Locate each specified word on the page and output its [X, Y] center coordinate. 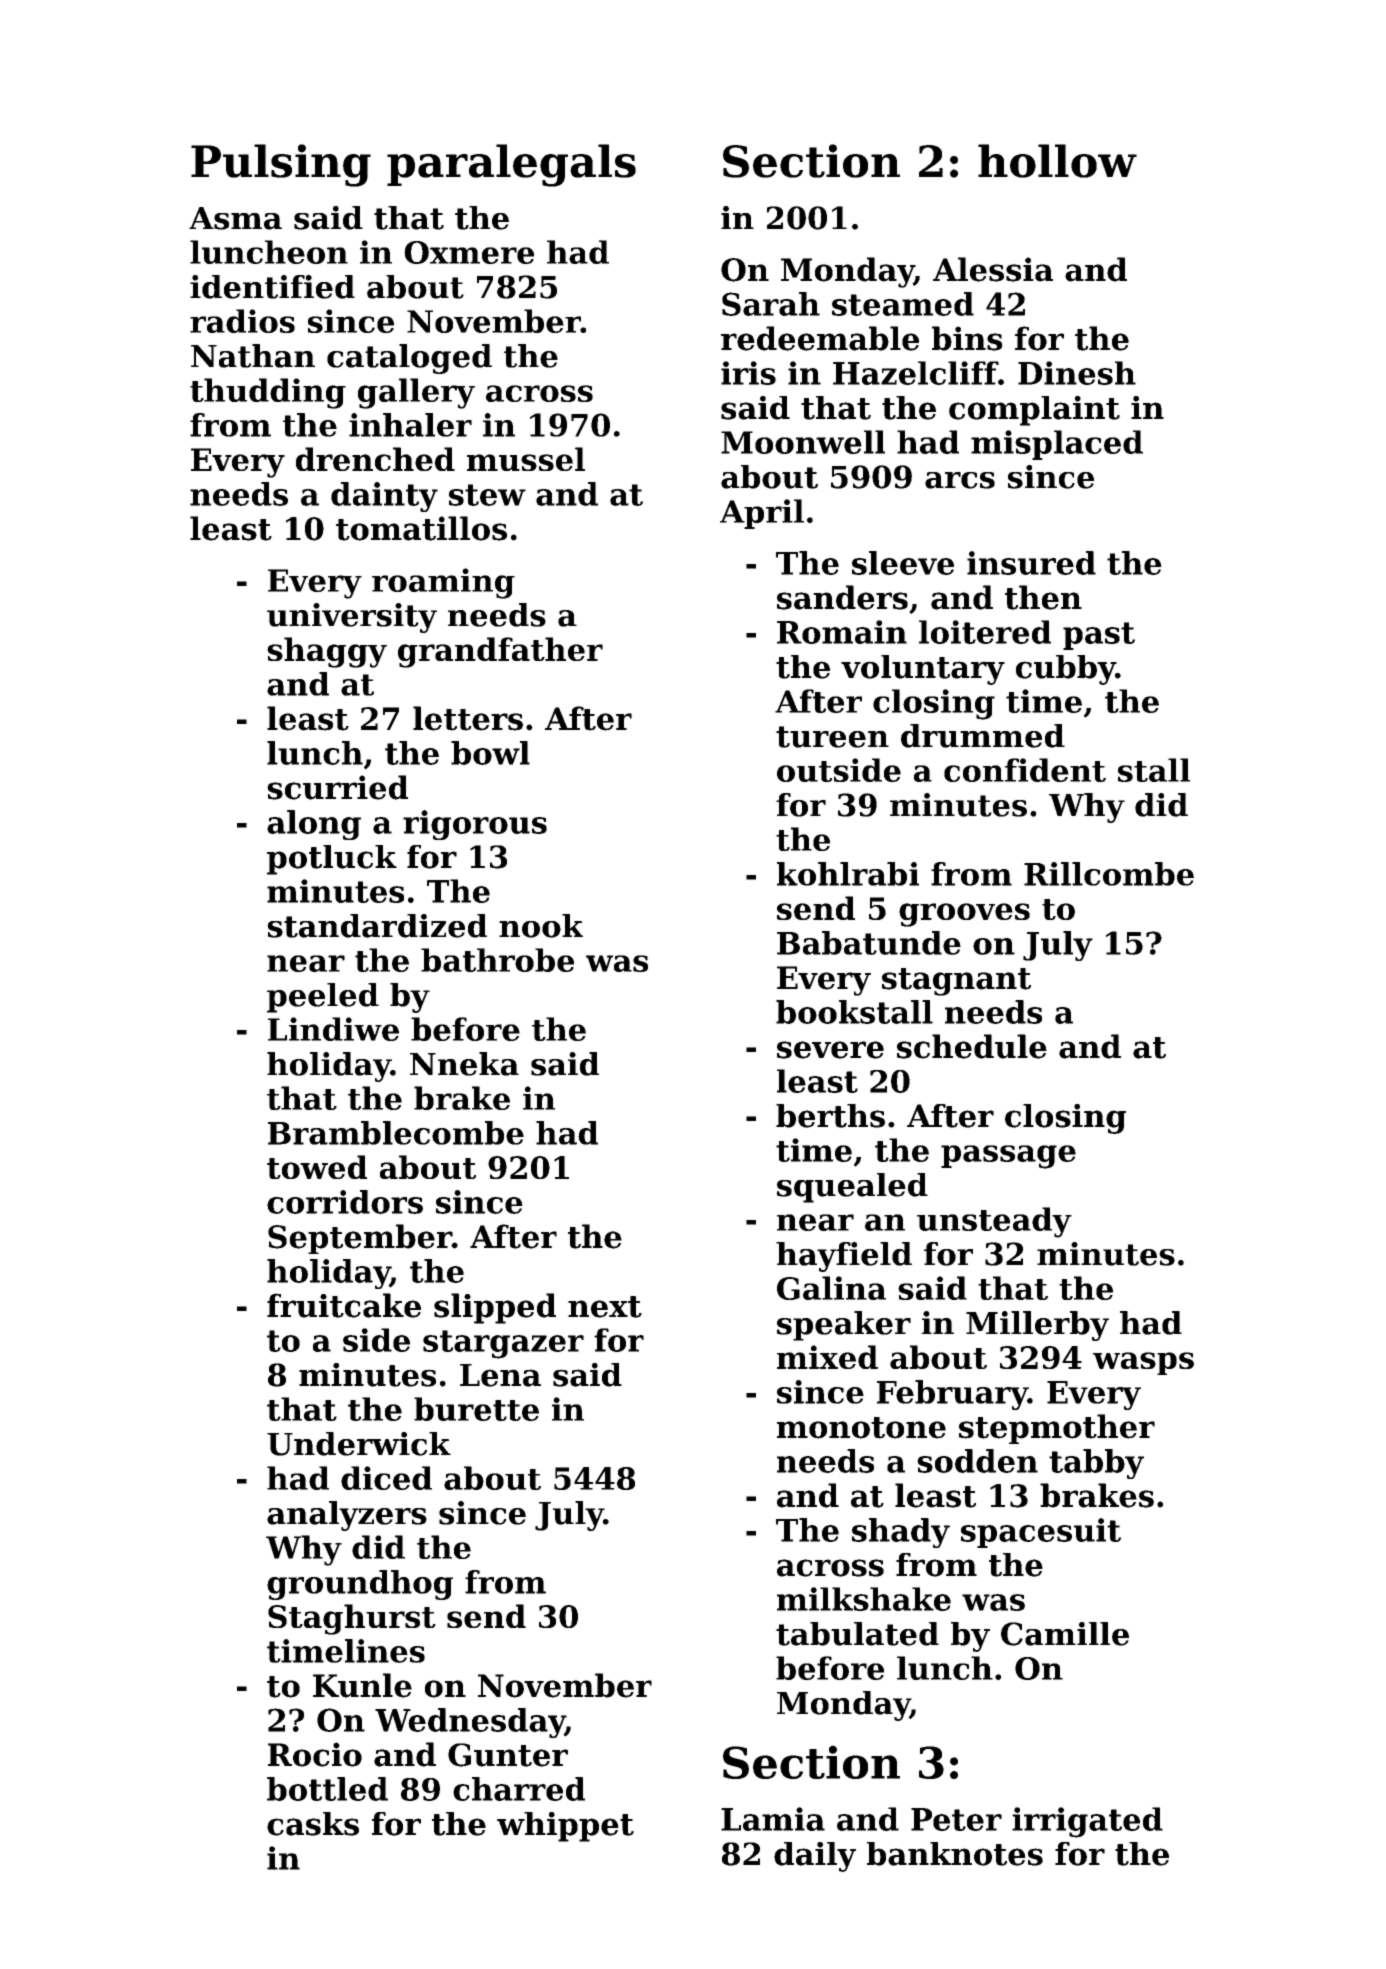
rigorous [475, 825]
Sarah [771, 304]
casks [313, 1824]
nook [541, 926]
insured [1031, 563]
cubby [1066, 670]
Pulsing [281, 165]
